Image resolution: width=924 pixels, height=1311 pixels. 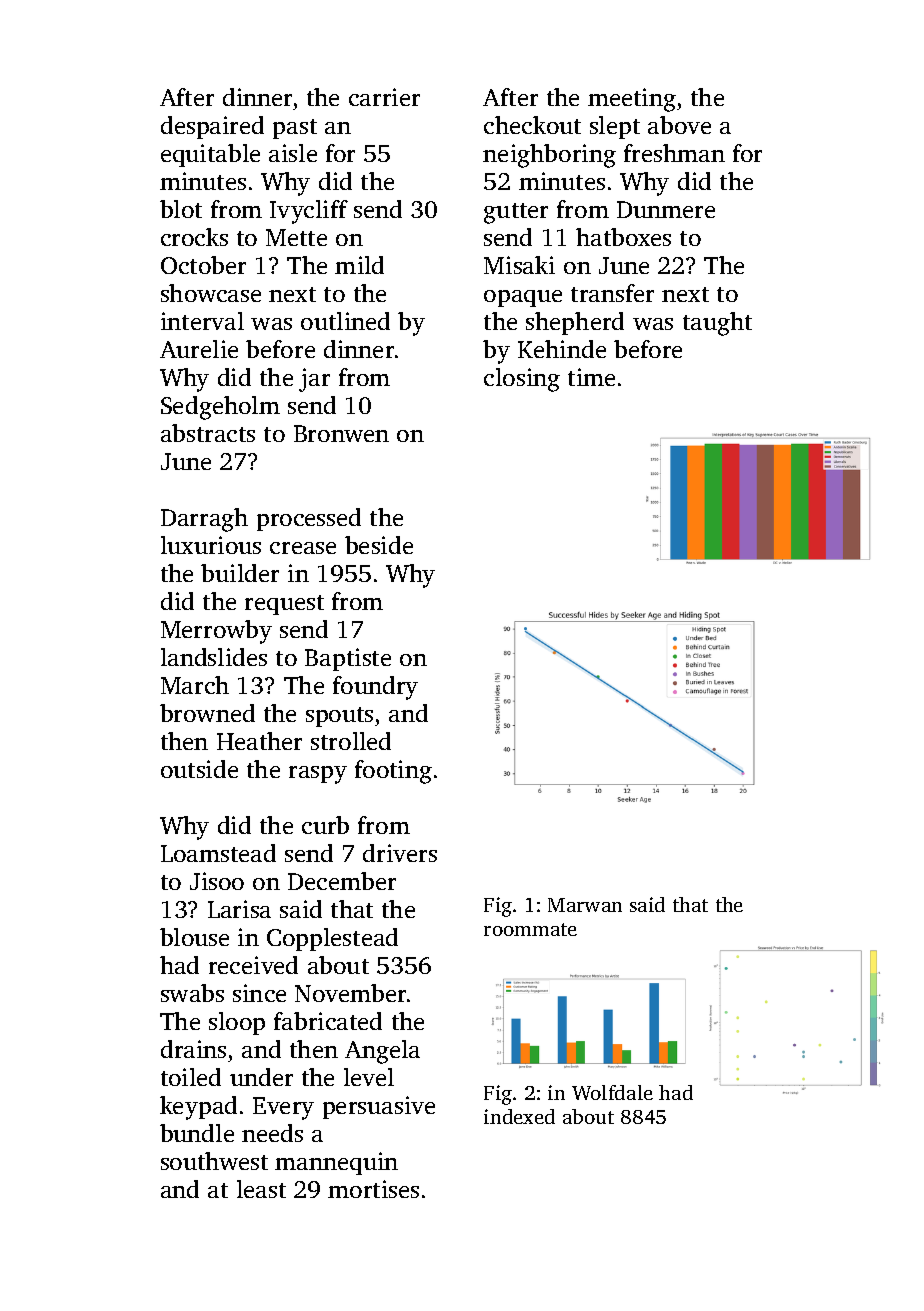 What do you see at coordinates (202, 321) in the screenshot?
I see `interval` at bounding box center [202, 321].
